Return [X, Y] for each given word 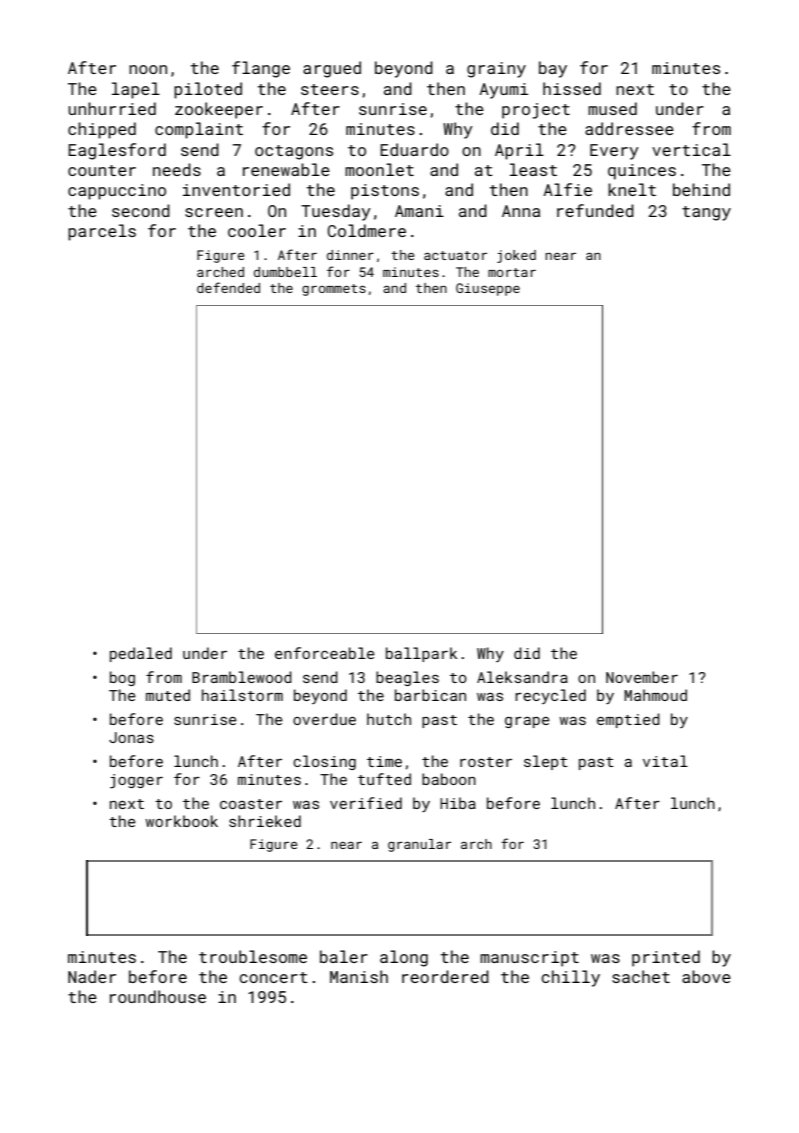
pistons [385, 192]
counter [102, 170]
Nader [92, 976]
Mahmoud [655, 695]
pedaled [141, 654]
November [642, 677]
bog [122, 678]
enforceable [325, 653]
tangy [706, 213]
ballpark [421, 654]
